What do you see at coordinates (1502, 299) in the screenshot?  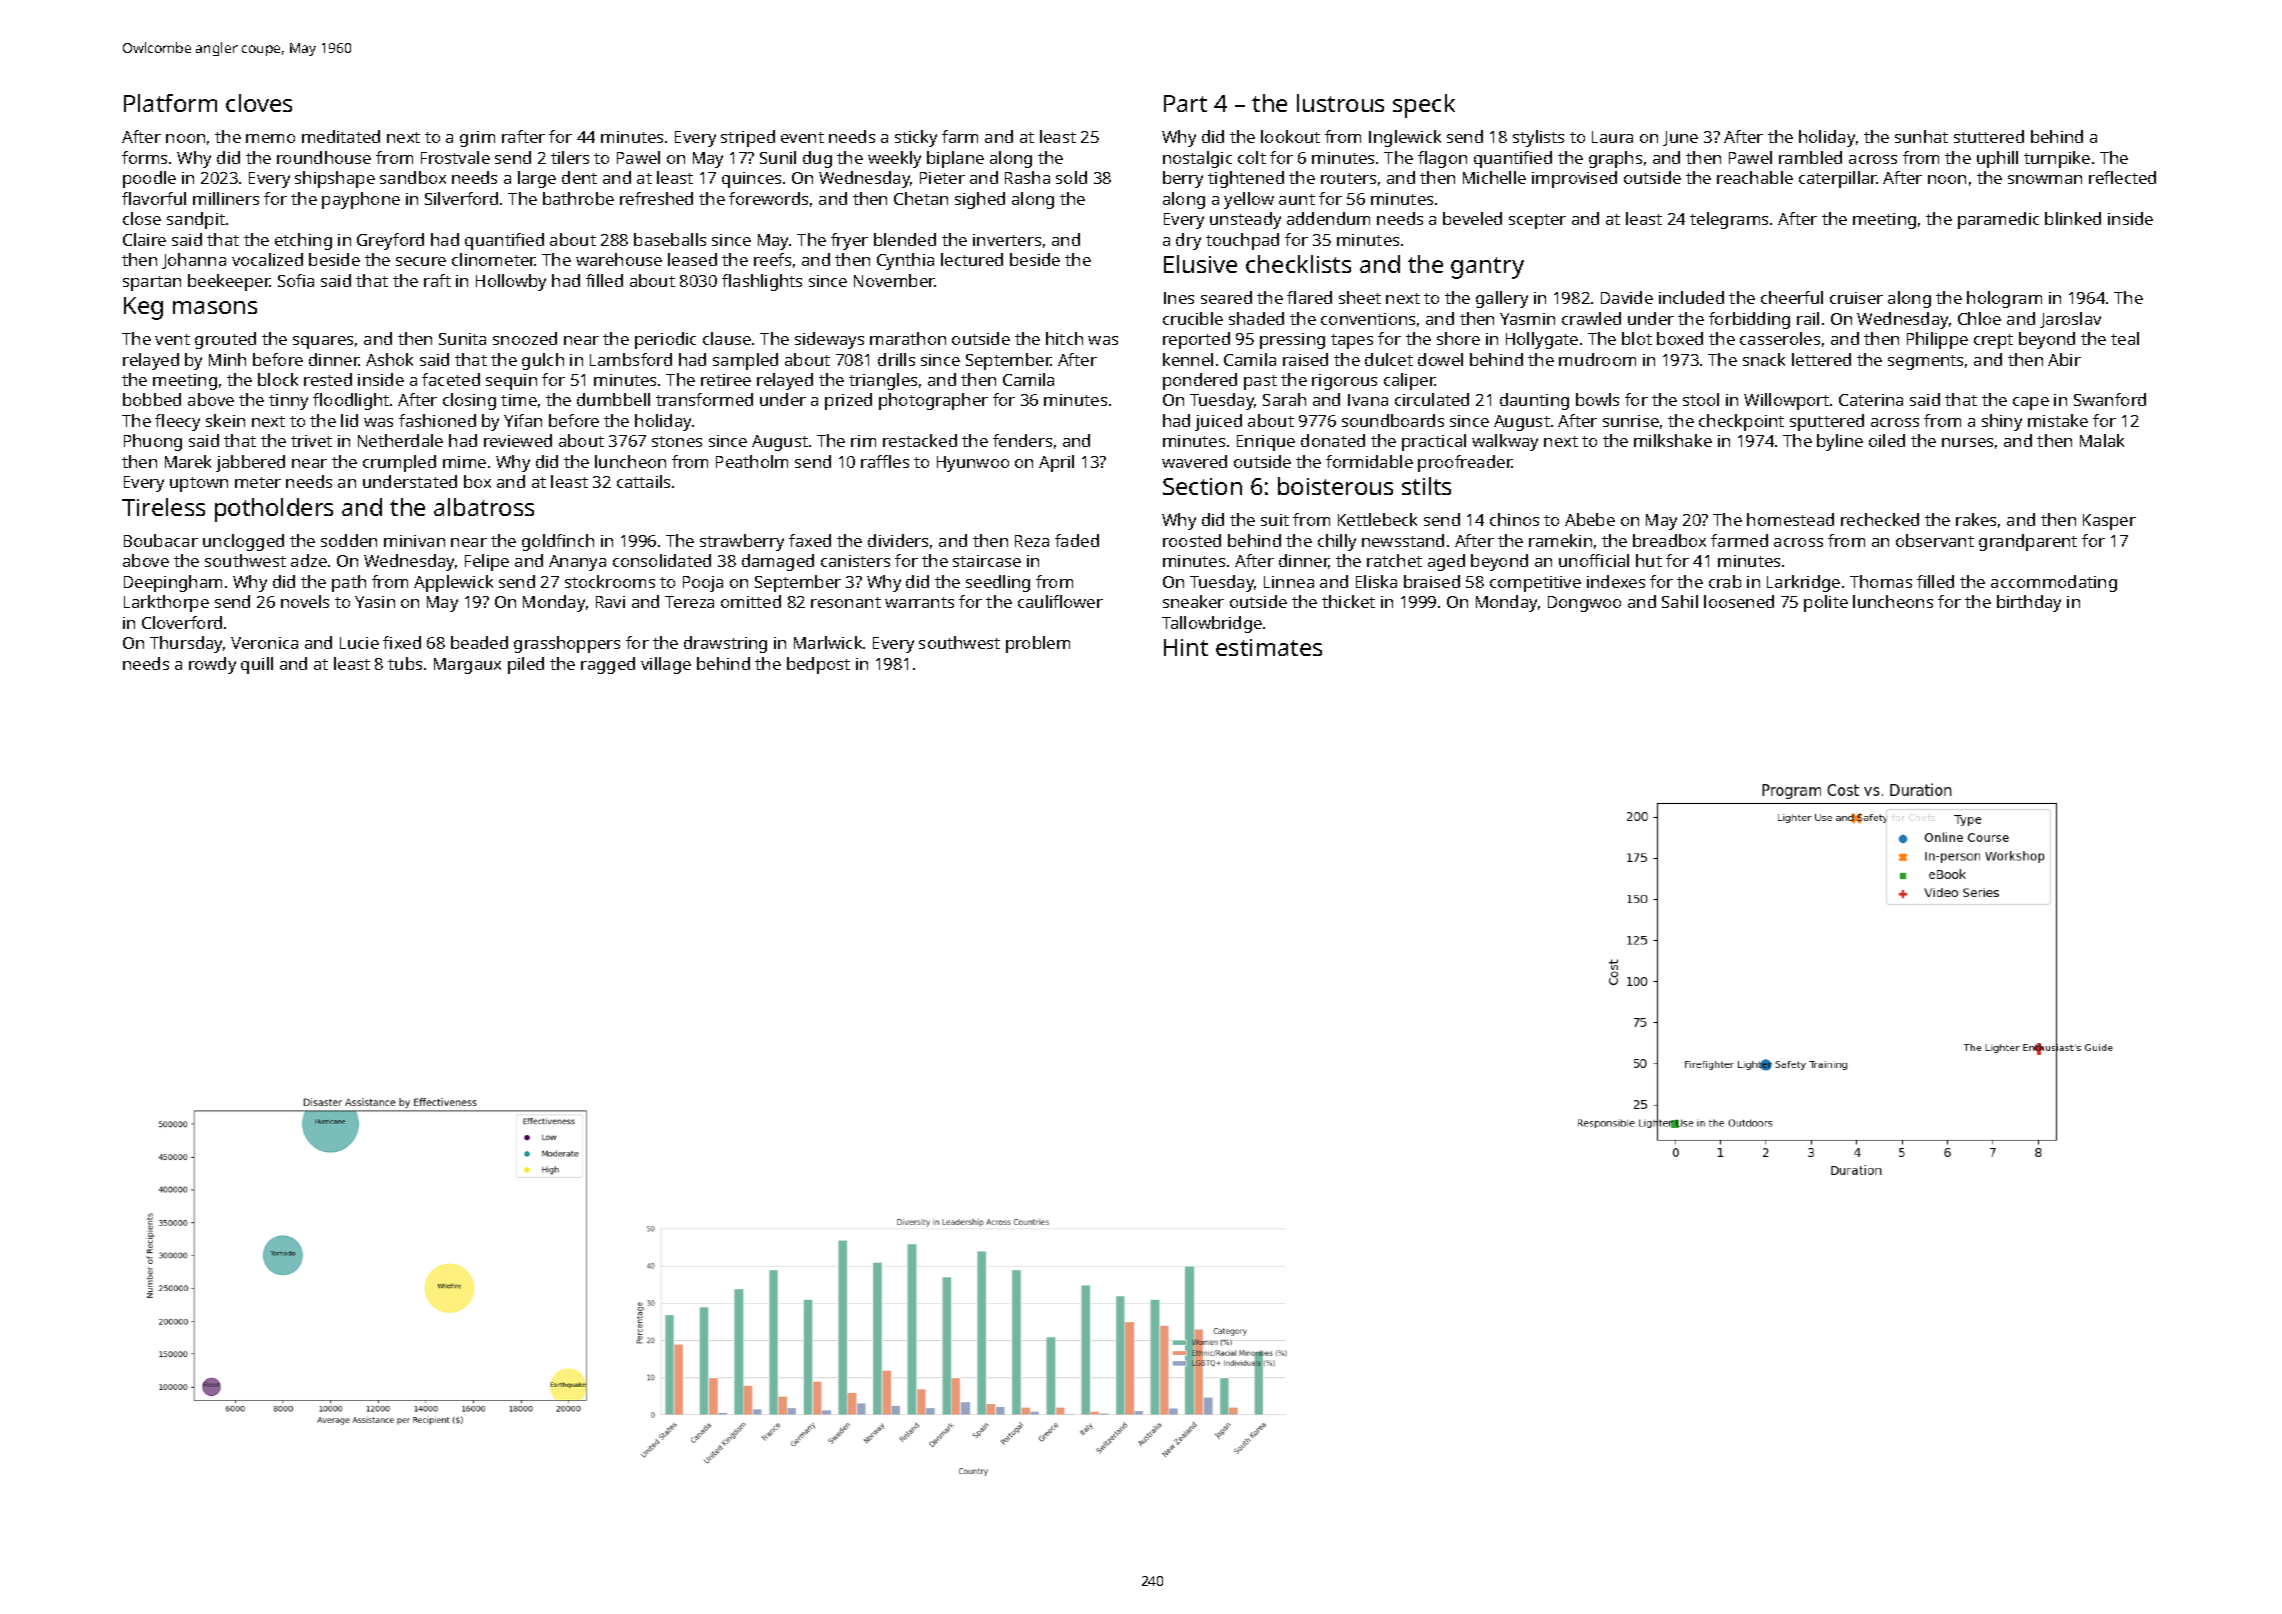 I see `gallery` at bounding box center [1502, 299].
